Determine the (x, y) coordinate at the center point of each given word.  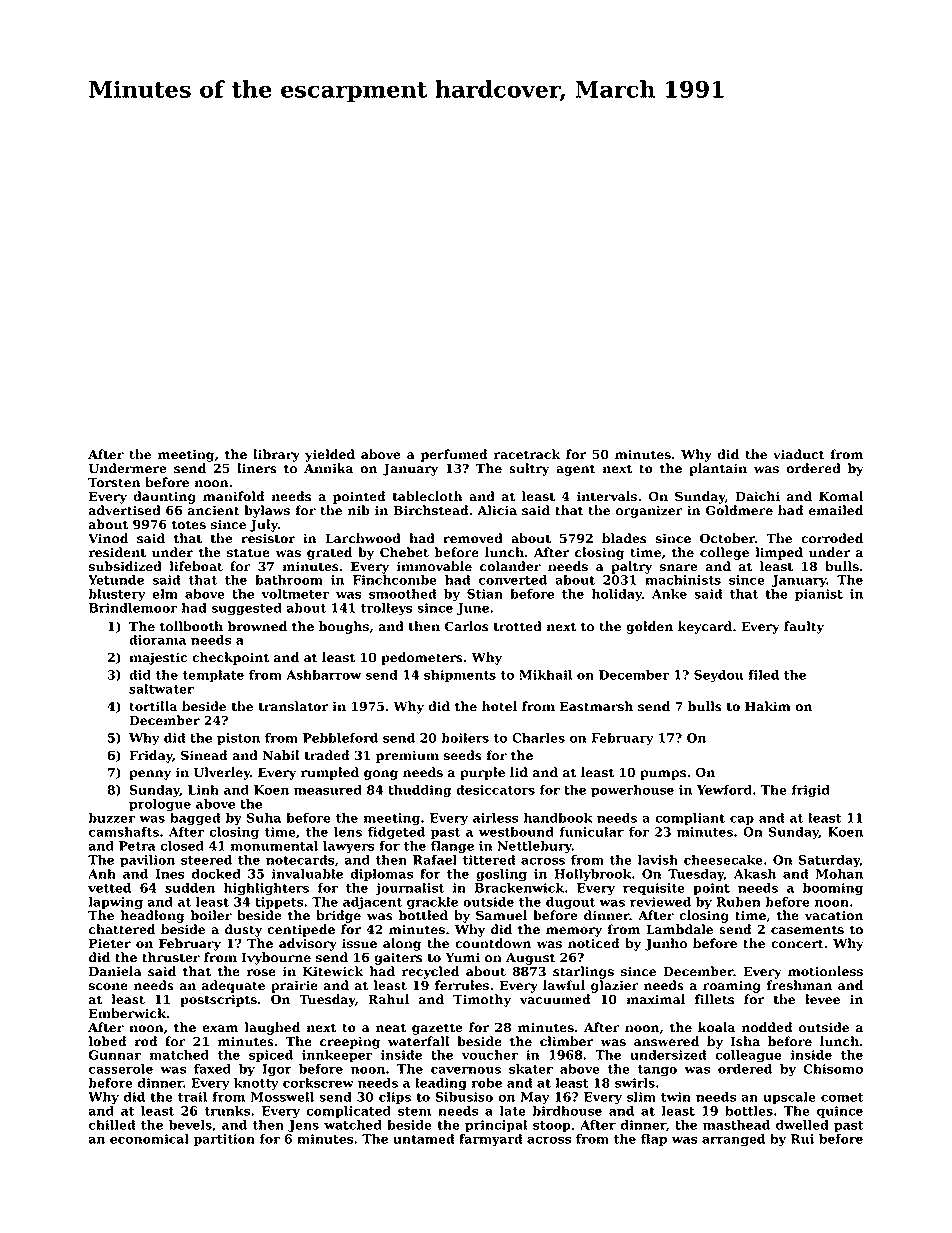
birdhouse (567, 1111)
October (727, 538)
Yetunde (116, 580)
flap (654, 1140)
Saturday (829, 861)
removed (473, 538)
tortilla (153, 706)
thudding (420, 791)
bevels (190, 1125)
